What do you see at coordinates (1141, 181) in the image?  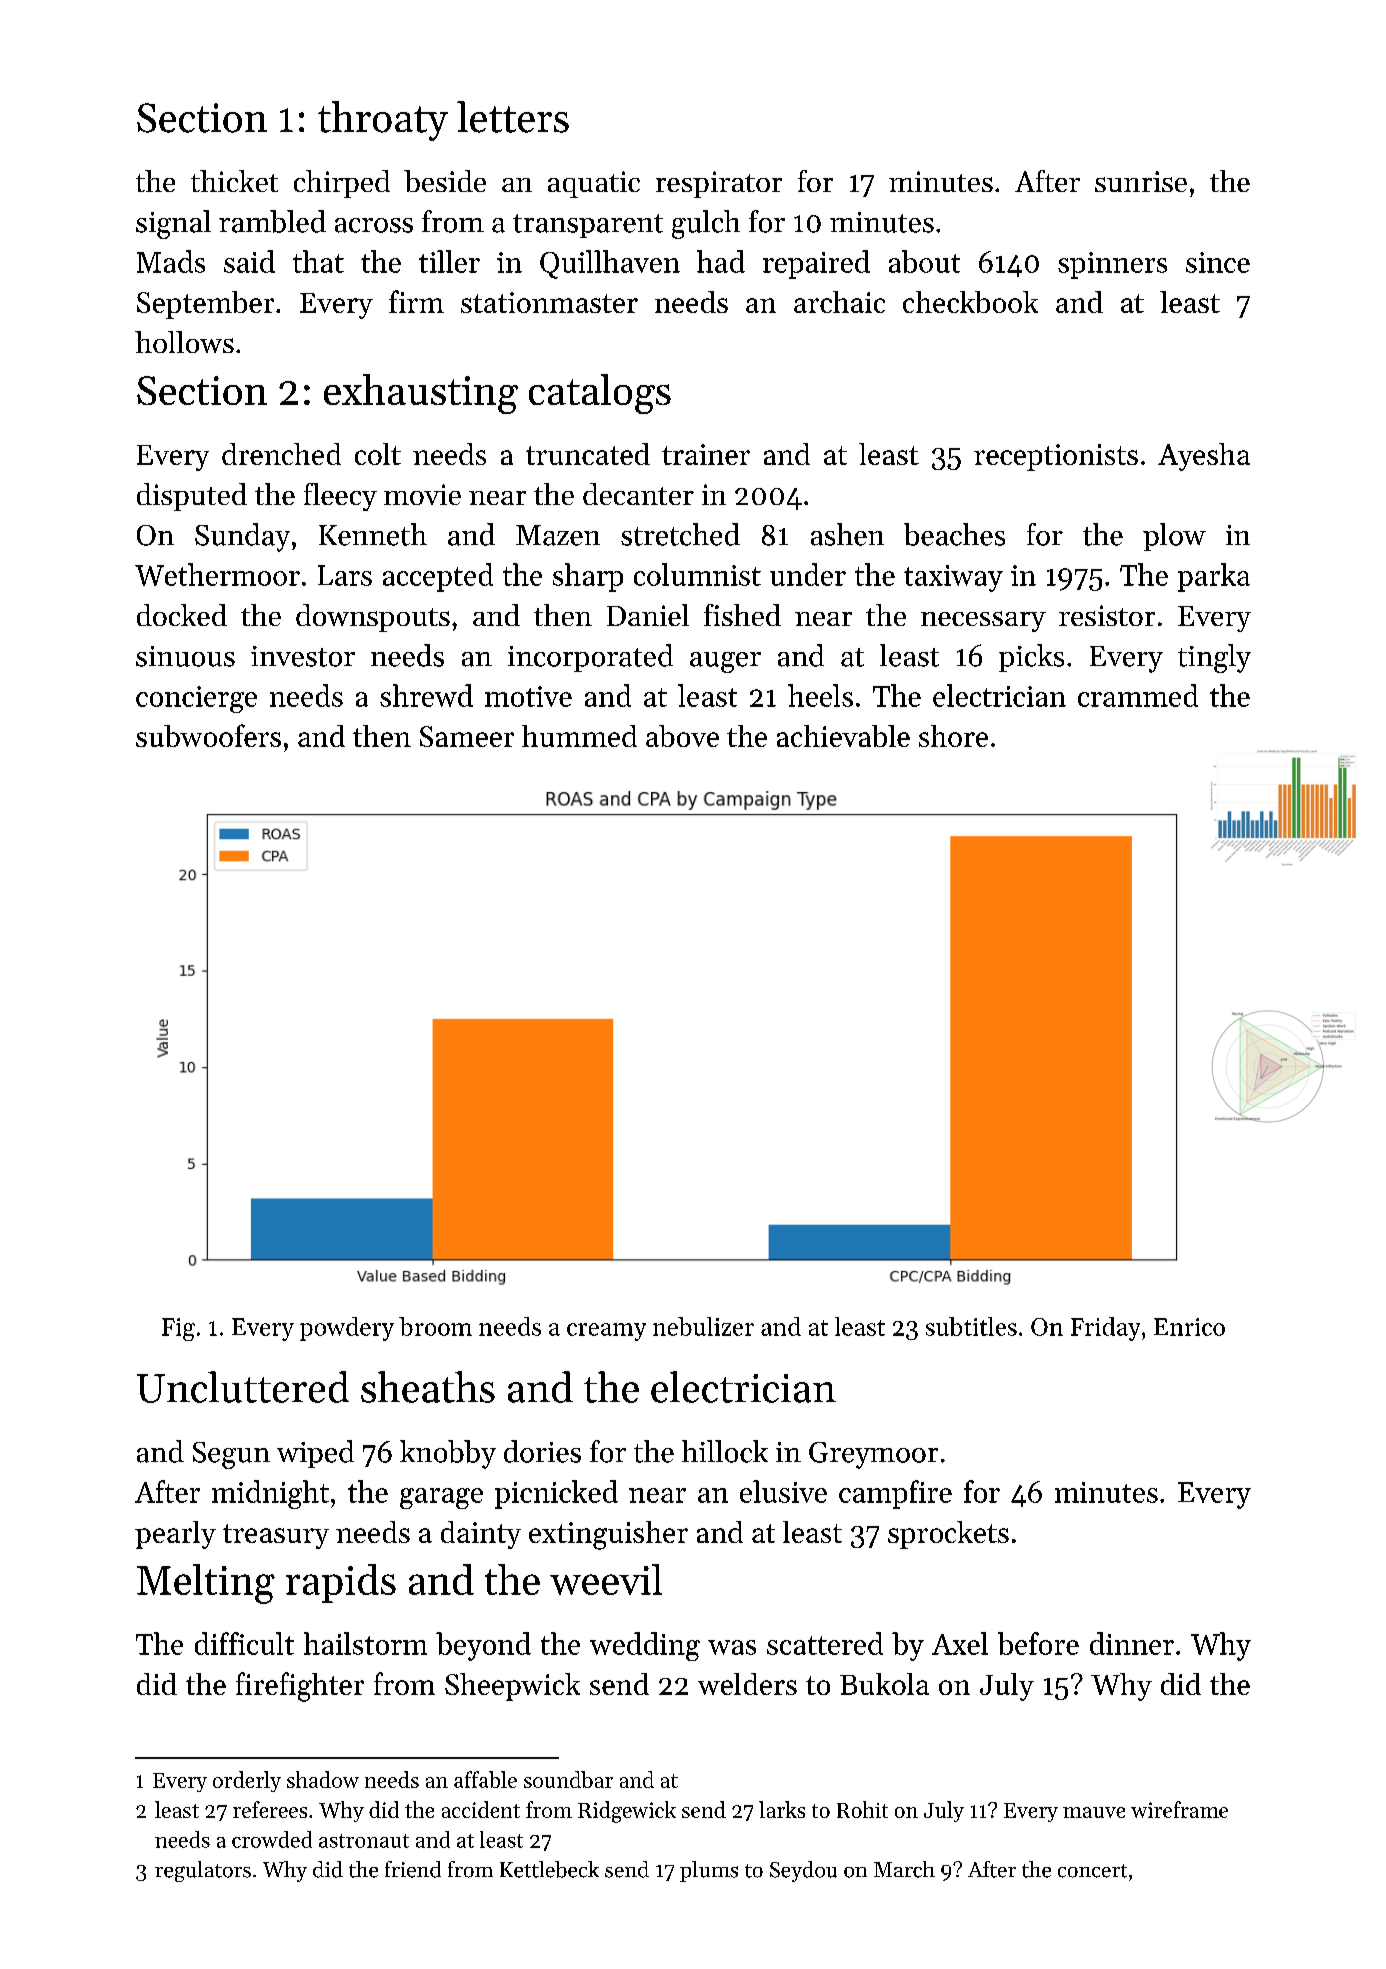 I see `sunrise` at bounding box center [1141, 181].
